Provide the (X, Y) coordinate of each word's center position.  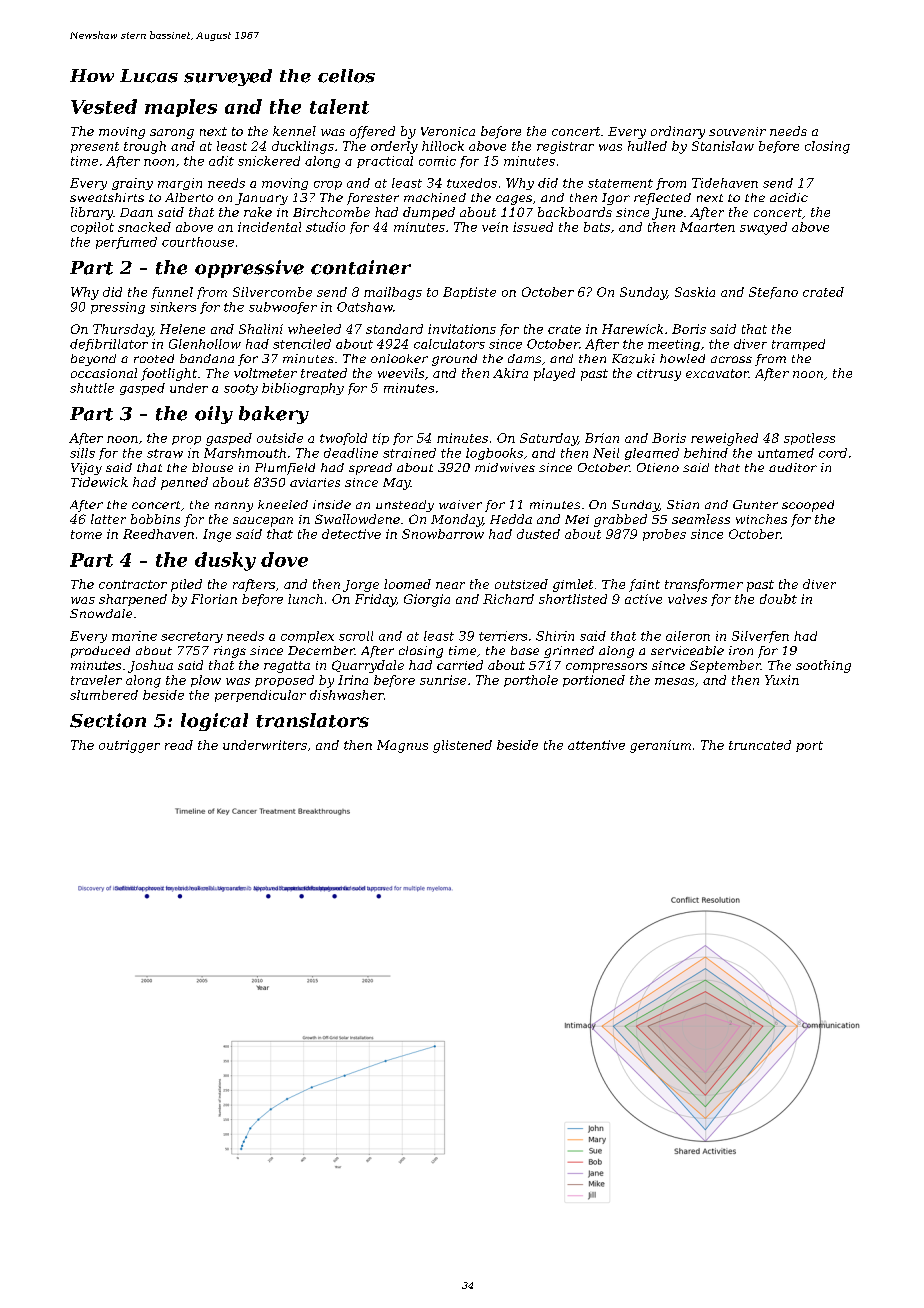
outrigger (129, 746)
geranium (660, 746)
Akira (510, 373)
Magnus (402, 746)
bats (597, 227)
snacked (144, 227)
